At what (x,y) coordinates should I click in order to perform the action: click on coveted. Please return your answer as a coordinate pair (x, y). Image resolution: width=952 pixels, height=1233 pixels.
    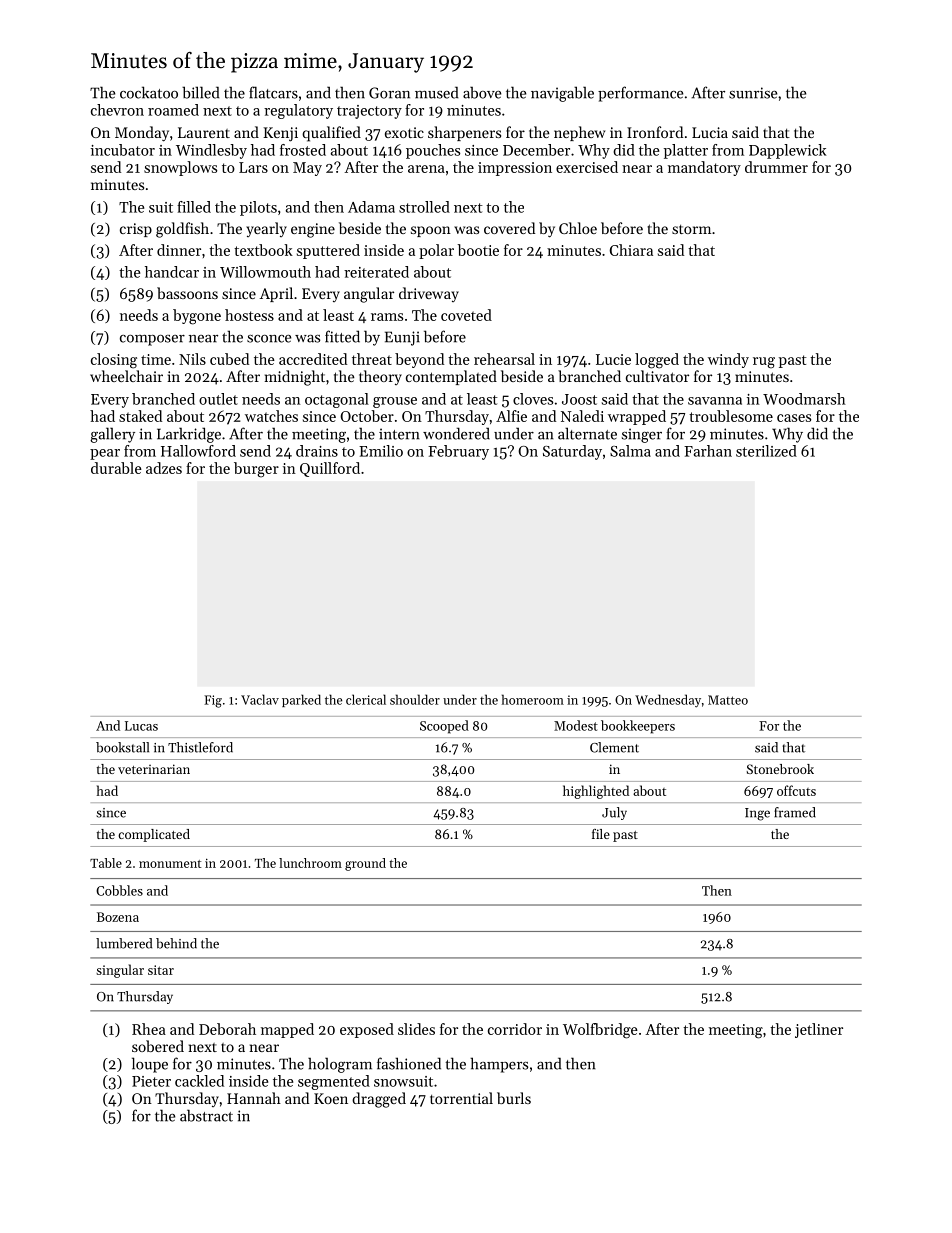
    Looking at the image, I should click on (466, 315).
